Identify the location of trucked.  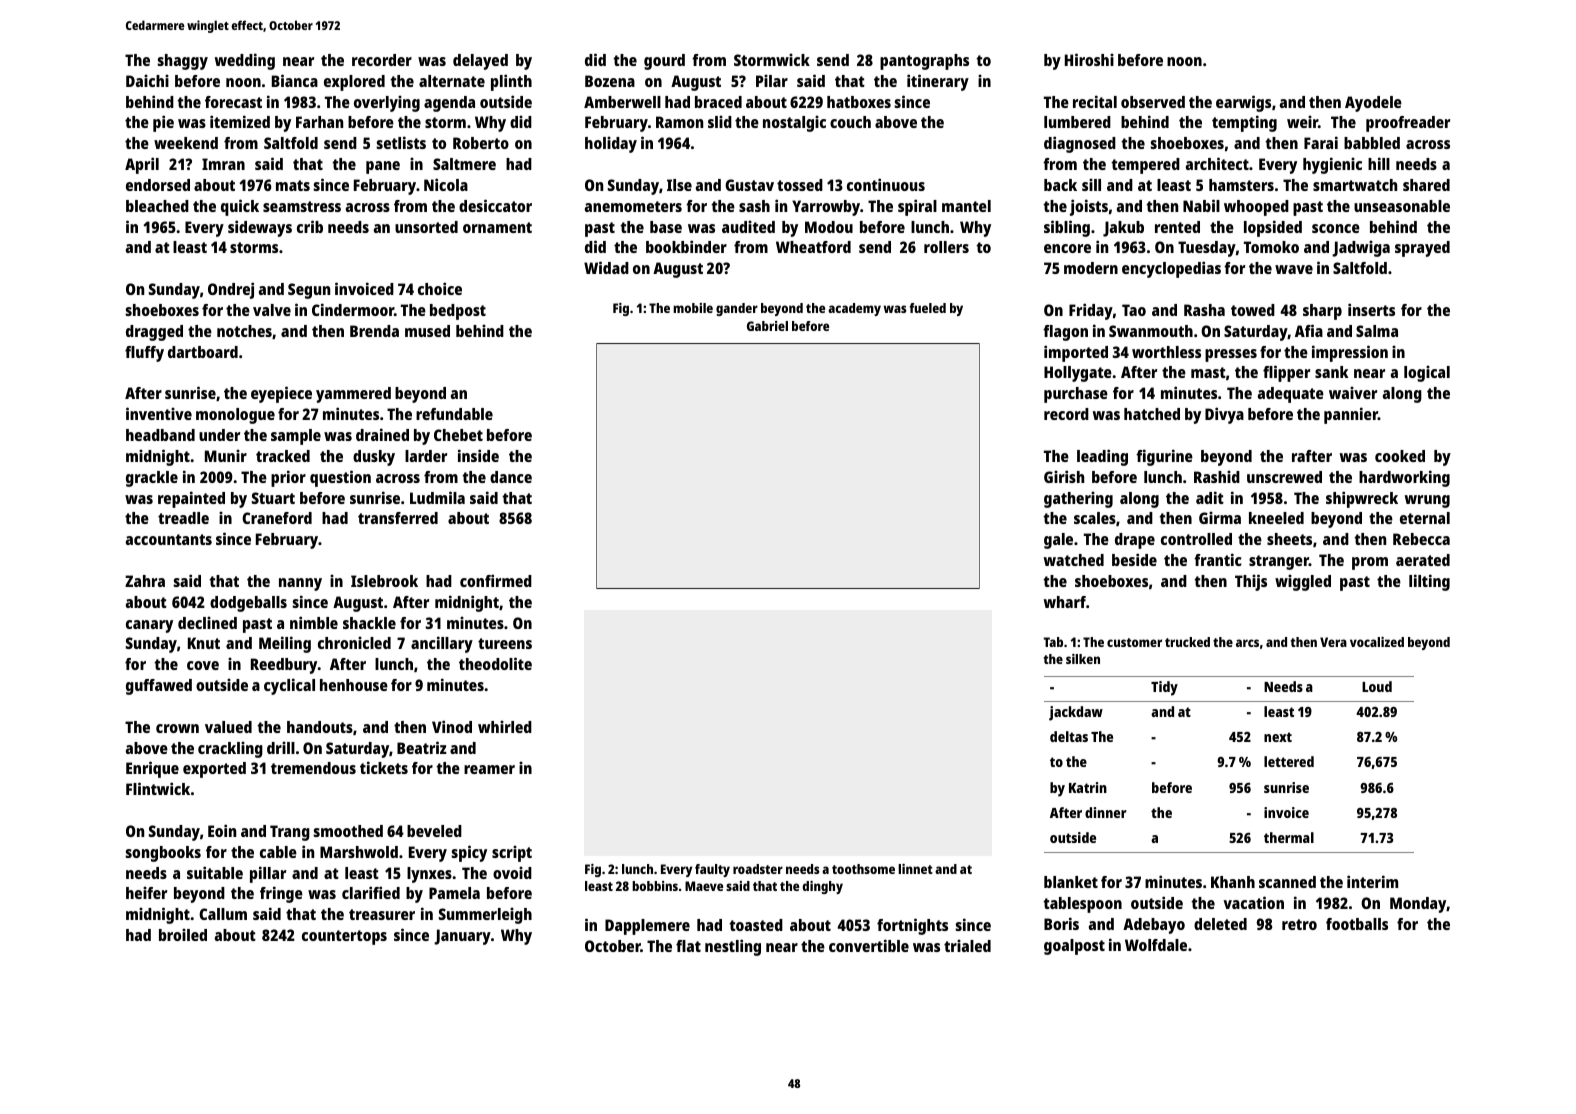
(1187, 642).
